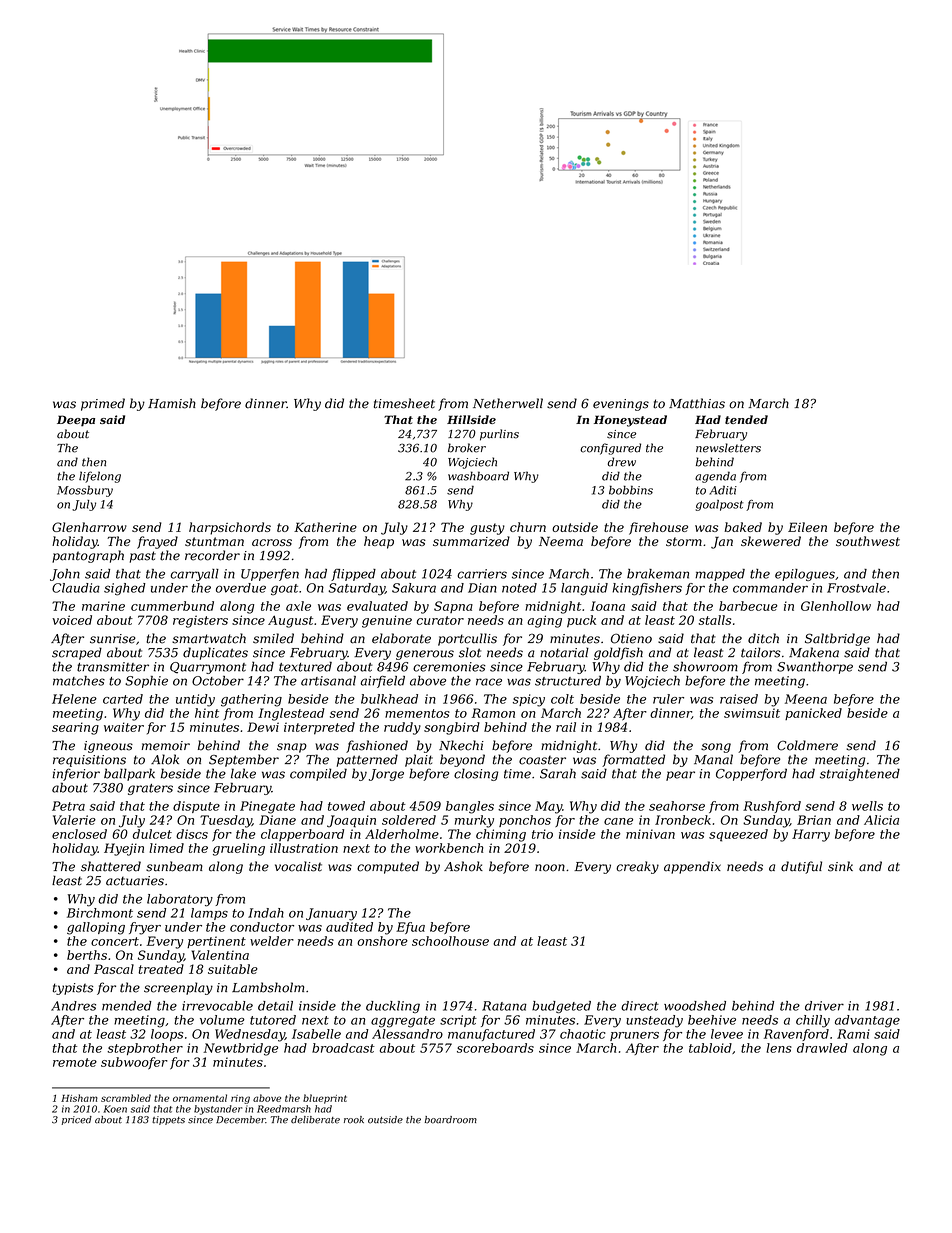  I want to click on plait, so click(419, 760).
